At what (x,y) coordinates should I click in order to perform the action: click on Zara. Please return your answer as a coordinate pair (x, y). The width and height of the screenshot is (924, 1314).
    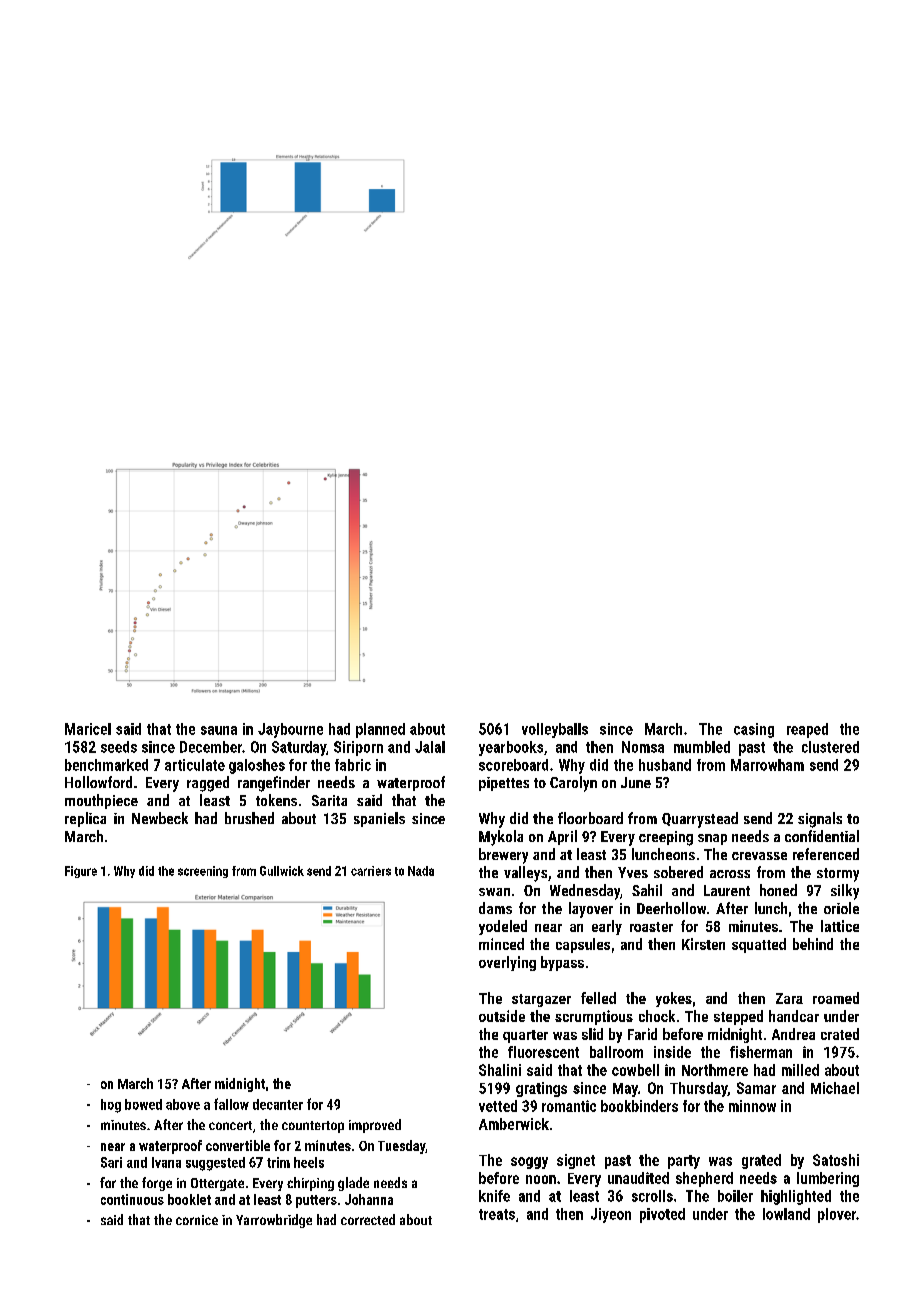
    Looking at the image, I should click on (789, 998).
